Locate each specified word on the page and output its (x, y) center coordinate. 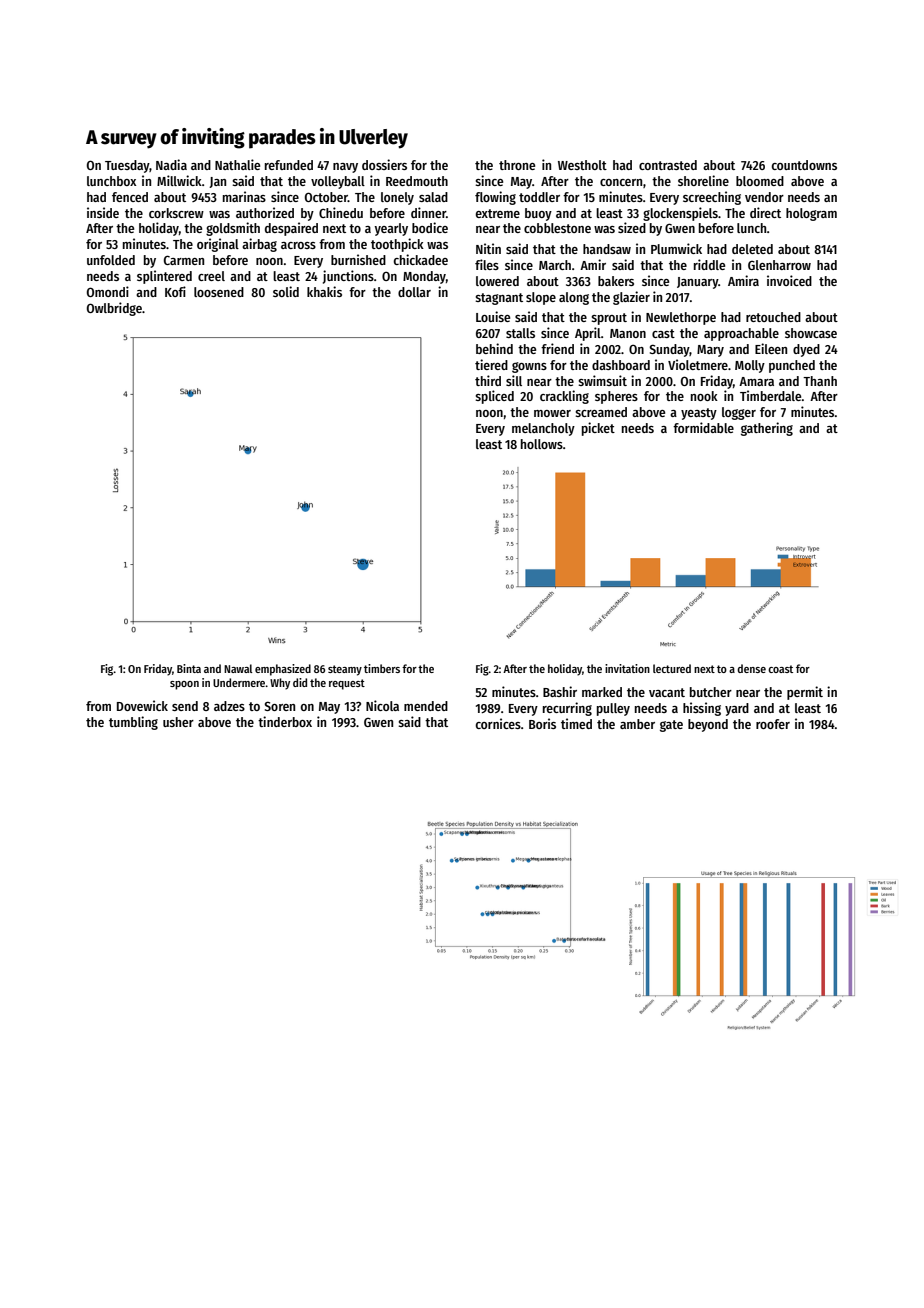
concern (621, 182)
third (488, 380)
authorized (265, 212)
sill (514, 380)
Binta (189, 668)
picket (598, 429)
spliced (494, 397)
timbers (382, 668)
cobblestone (557, 228)
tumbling (133, 723)
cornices (498, 723)
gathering (767, 429)
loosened (219, 292)
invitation (627, 668)
